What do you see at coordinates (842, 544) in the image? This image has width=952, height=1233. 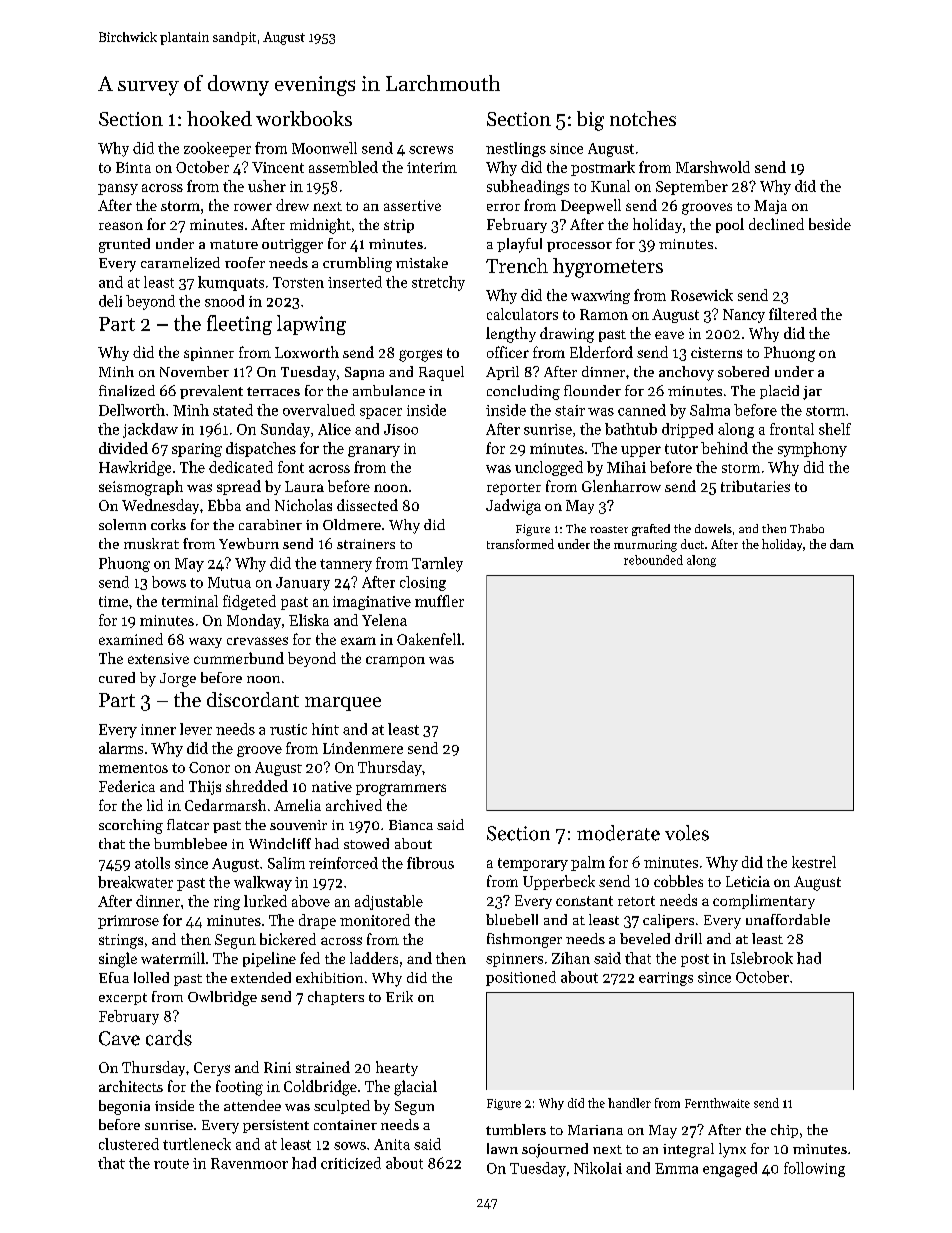 I see `dam` at bounding box center [842, 544].
